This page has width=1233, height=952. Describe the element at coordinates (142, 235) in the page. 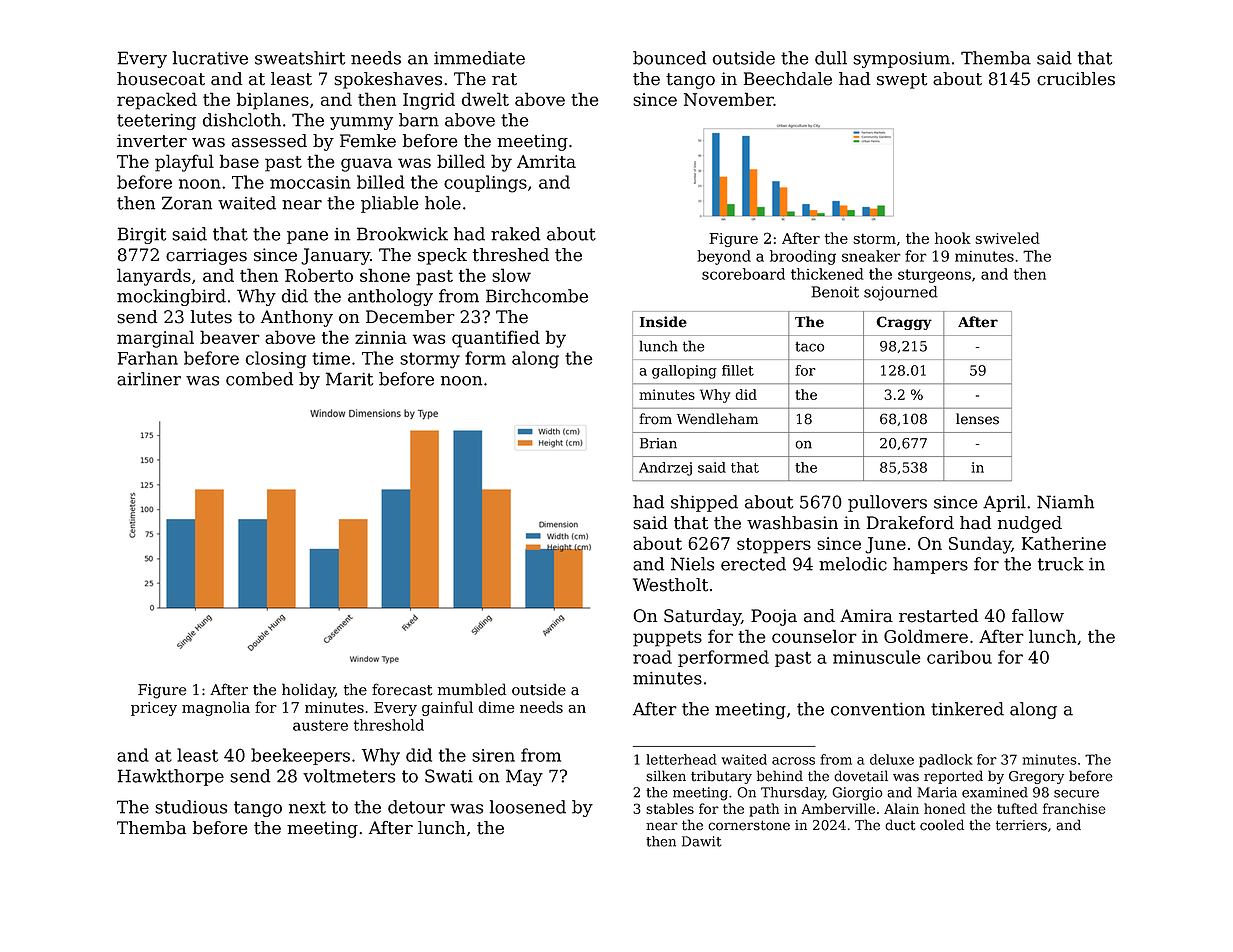

I see `Birgit` at that location.
